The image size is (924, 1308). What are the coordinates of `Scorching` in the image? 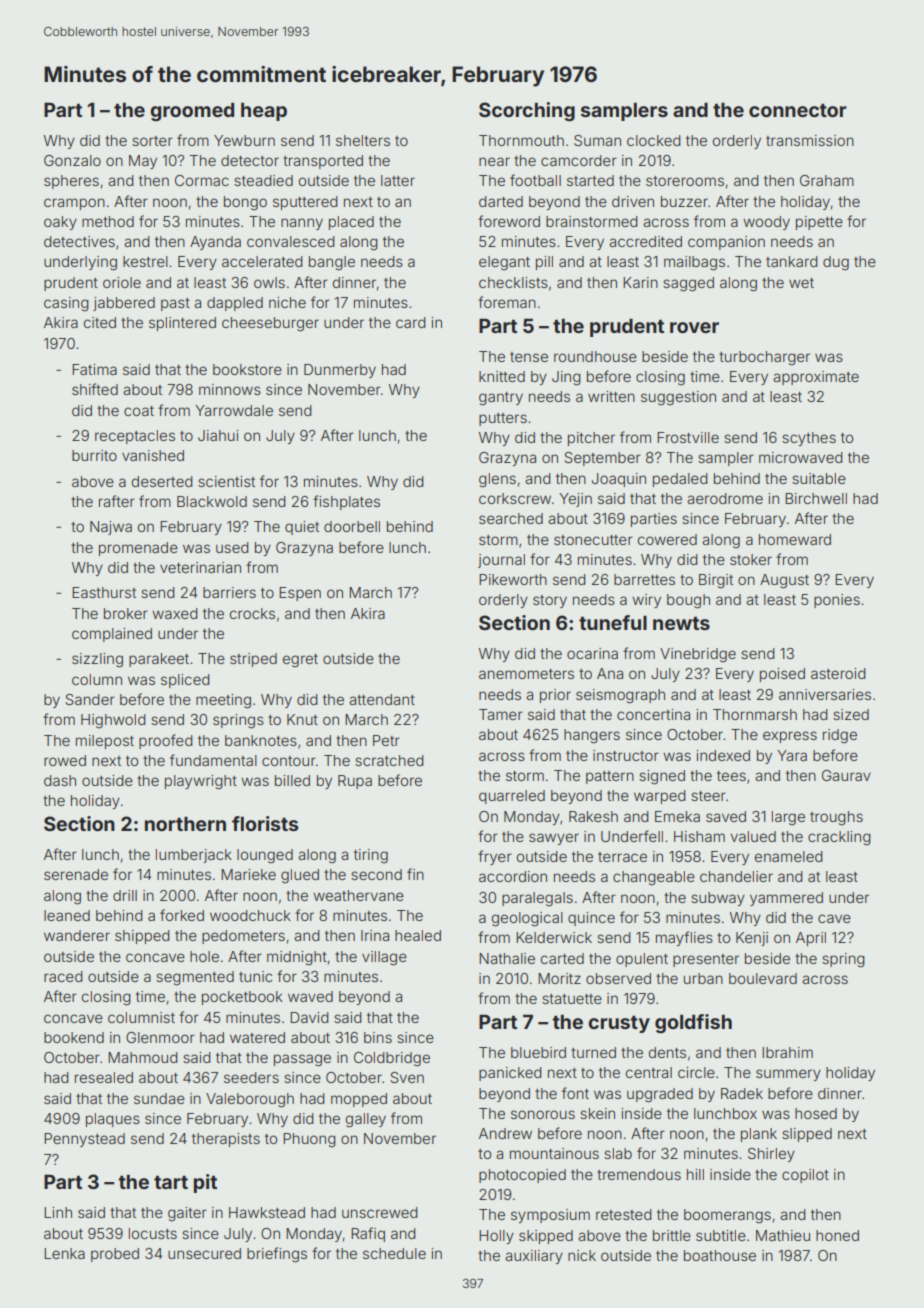 It's located at (527, 111).
